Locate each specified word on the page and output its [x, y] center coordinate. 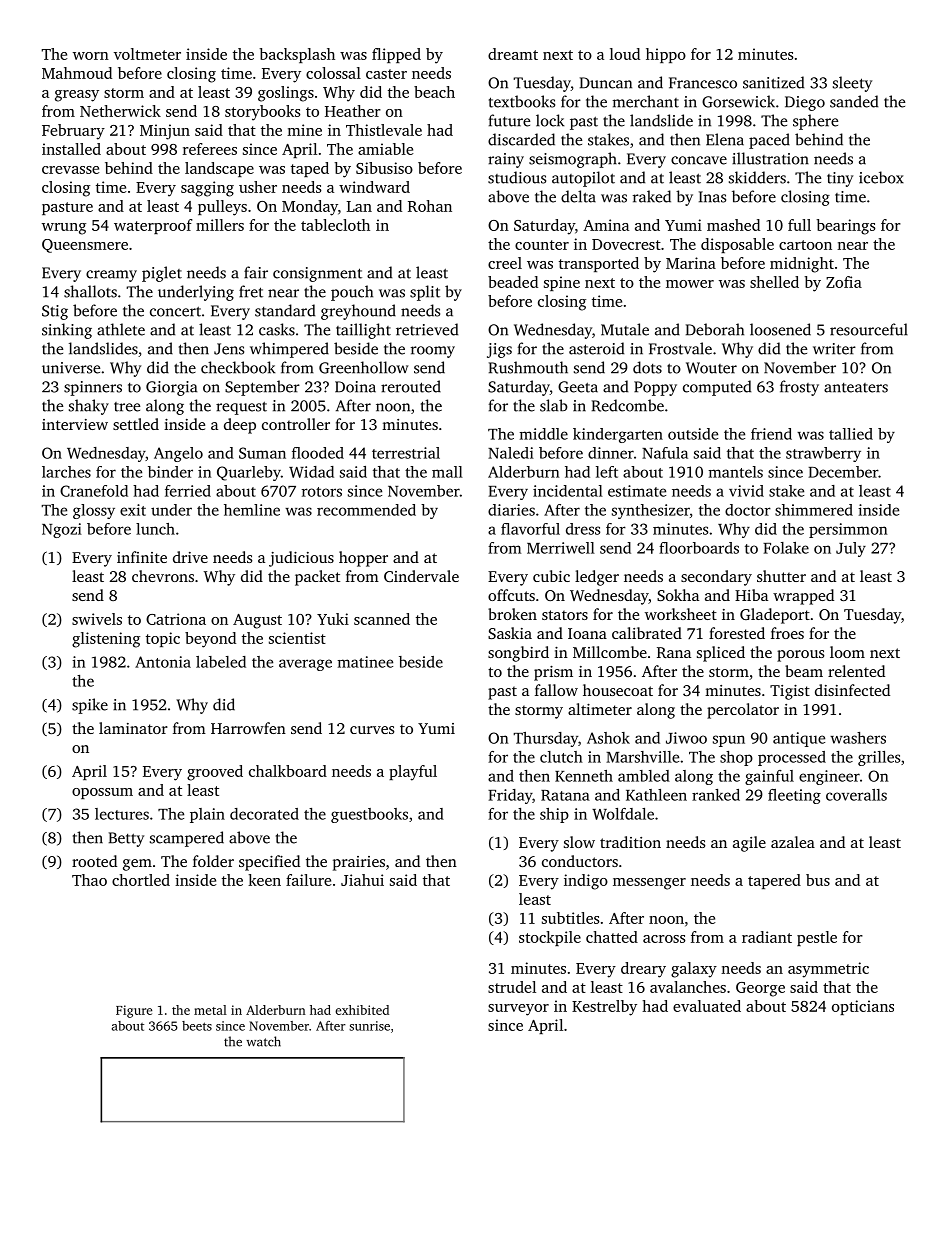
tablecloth [335, 225]
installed [71, 149]
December [843, 472]
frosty [799, 388]
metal [210, 1010]
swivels [97, 619]
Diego [805, 103]
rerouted [411, 386]
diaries [511, 510]
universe [71, 368]
